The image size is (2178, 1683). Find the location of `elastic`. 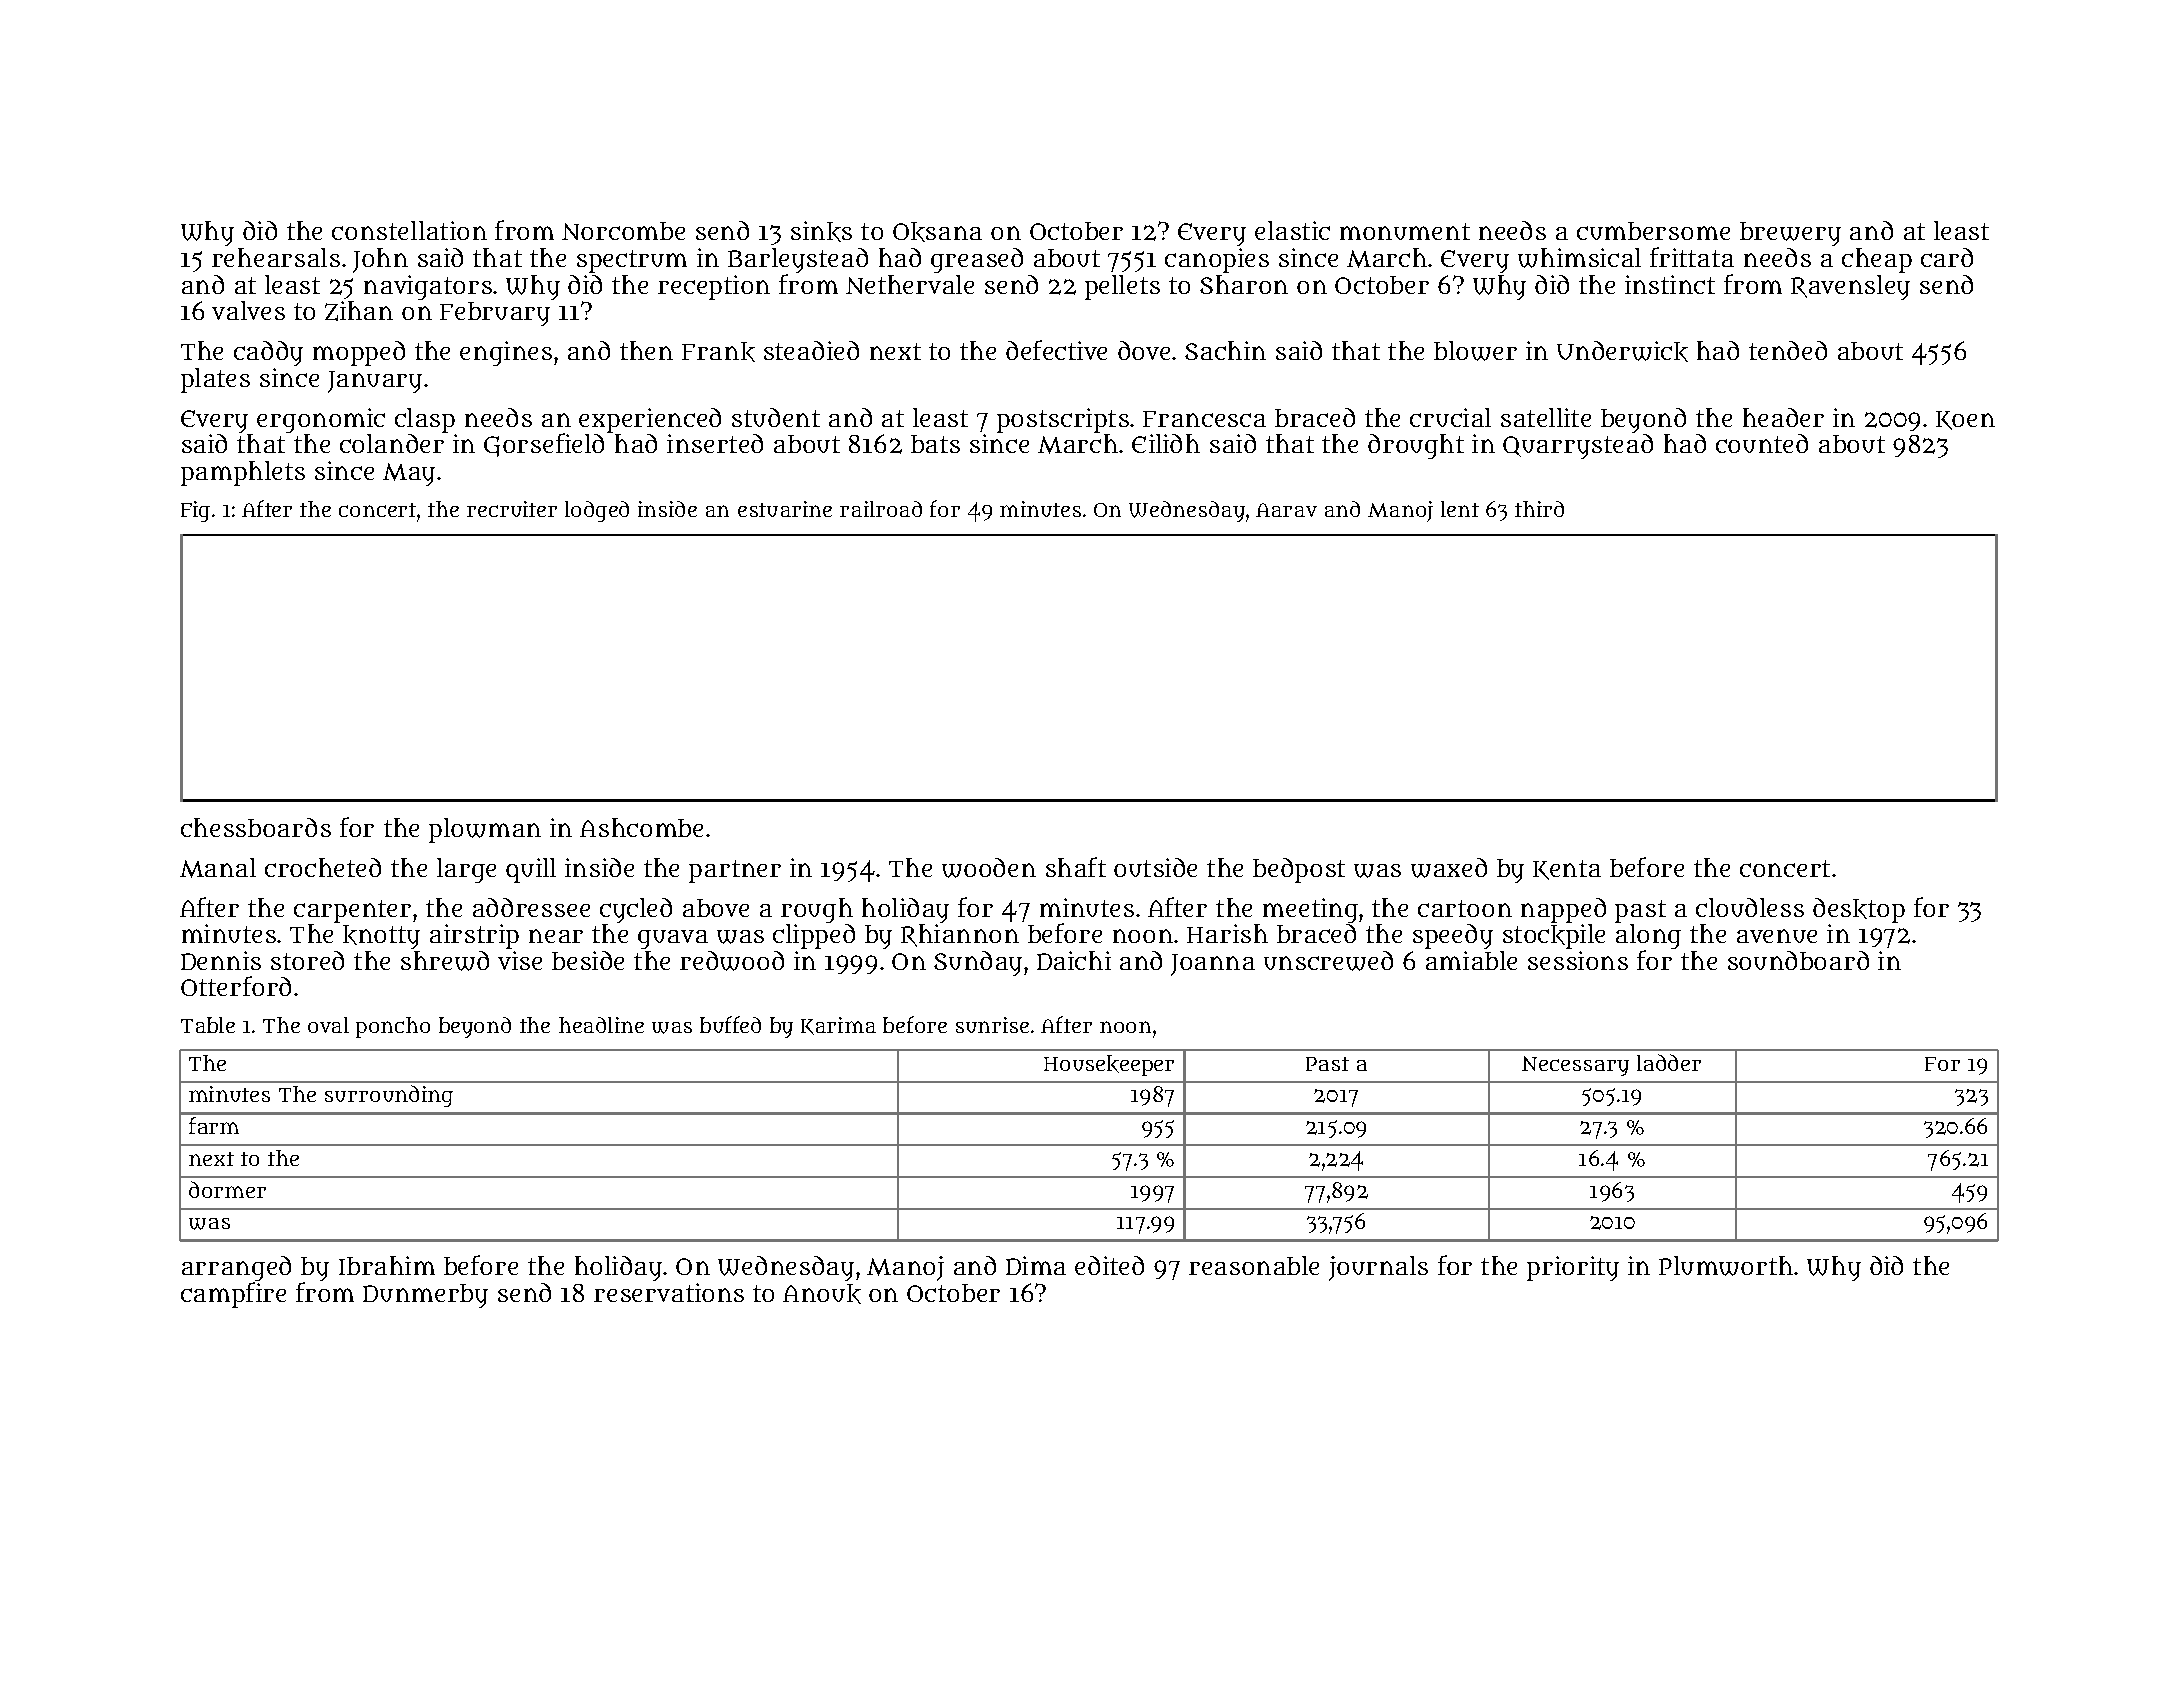

elastic is located at coordinates (1292, 230).
